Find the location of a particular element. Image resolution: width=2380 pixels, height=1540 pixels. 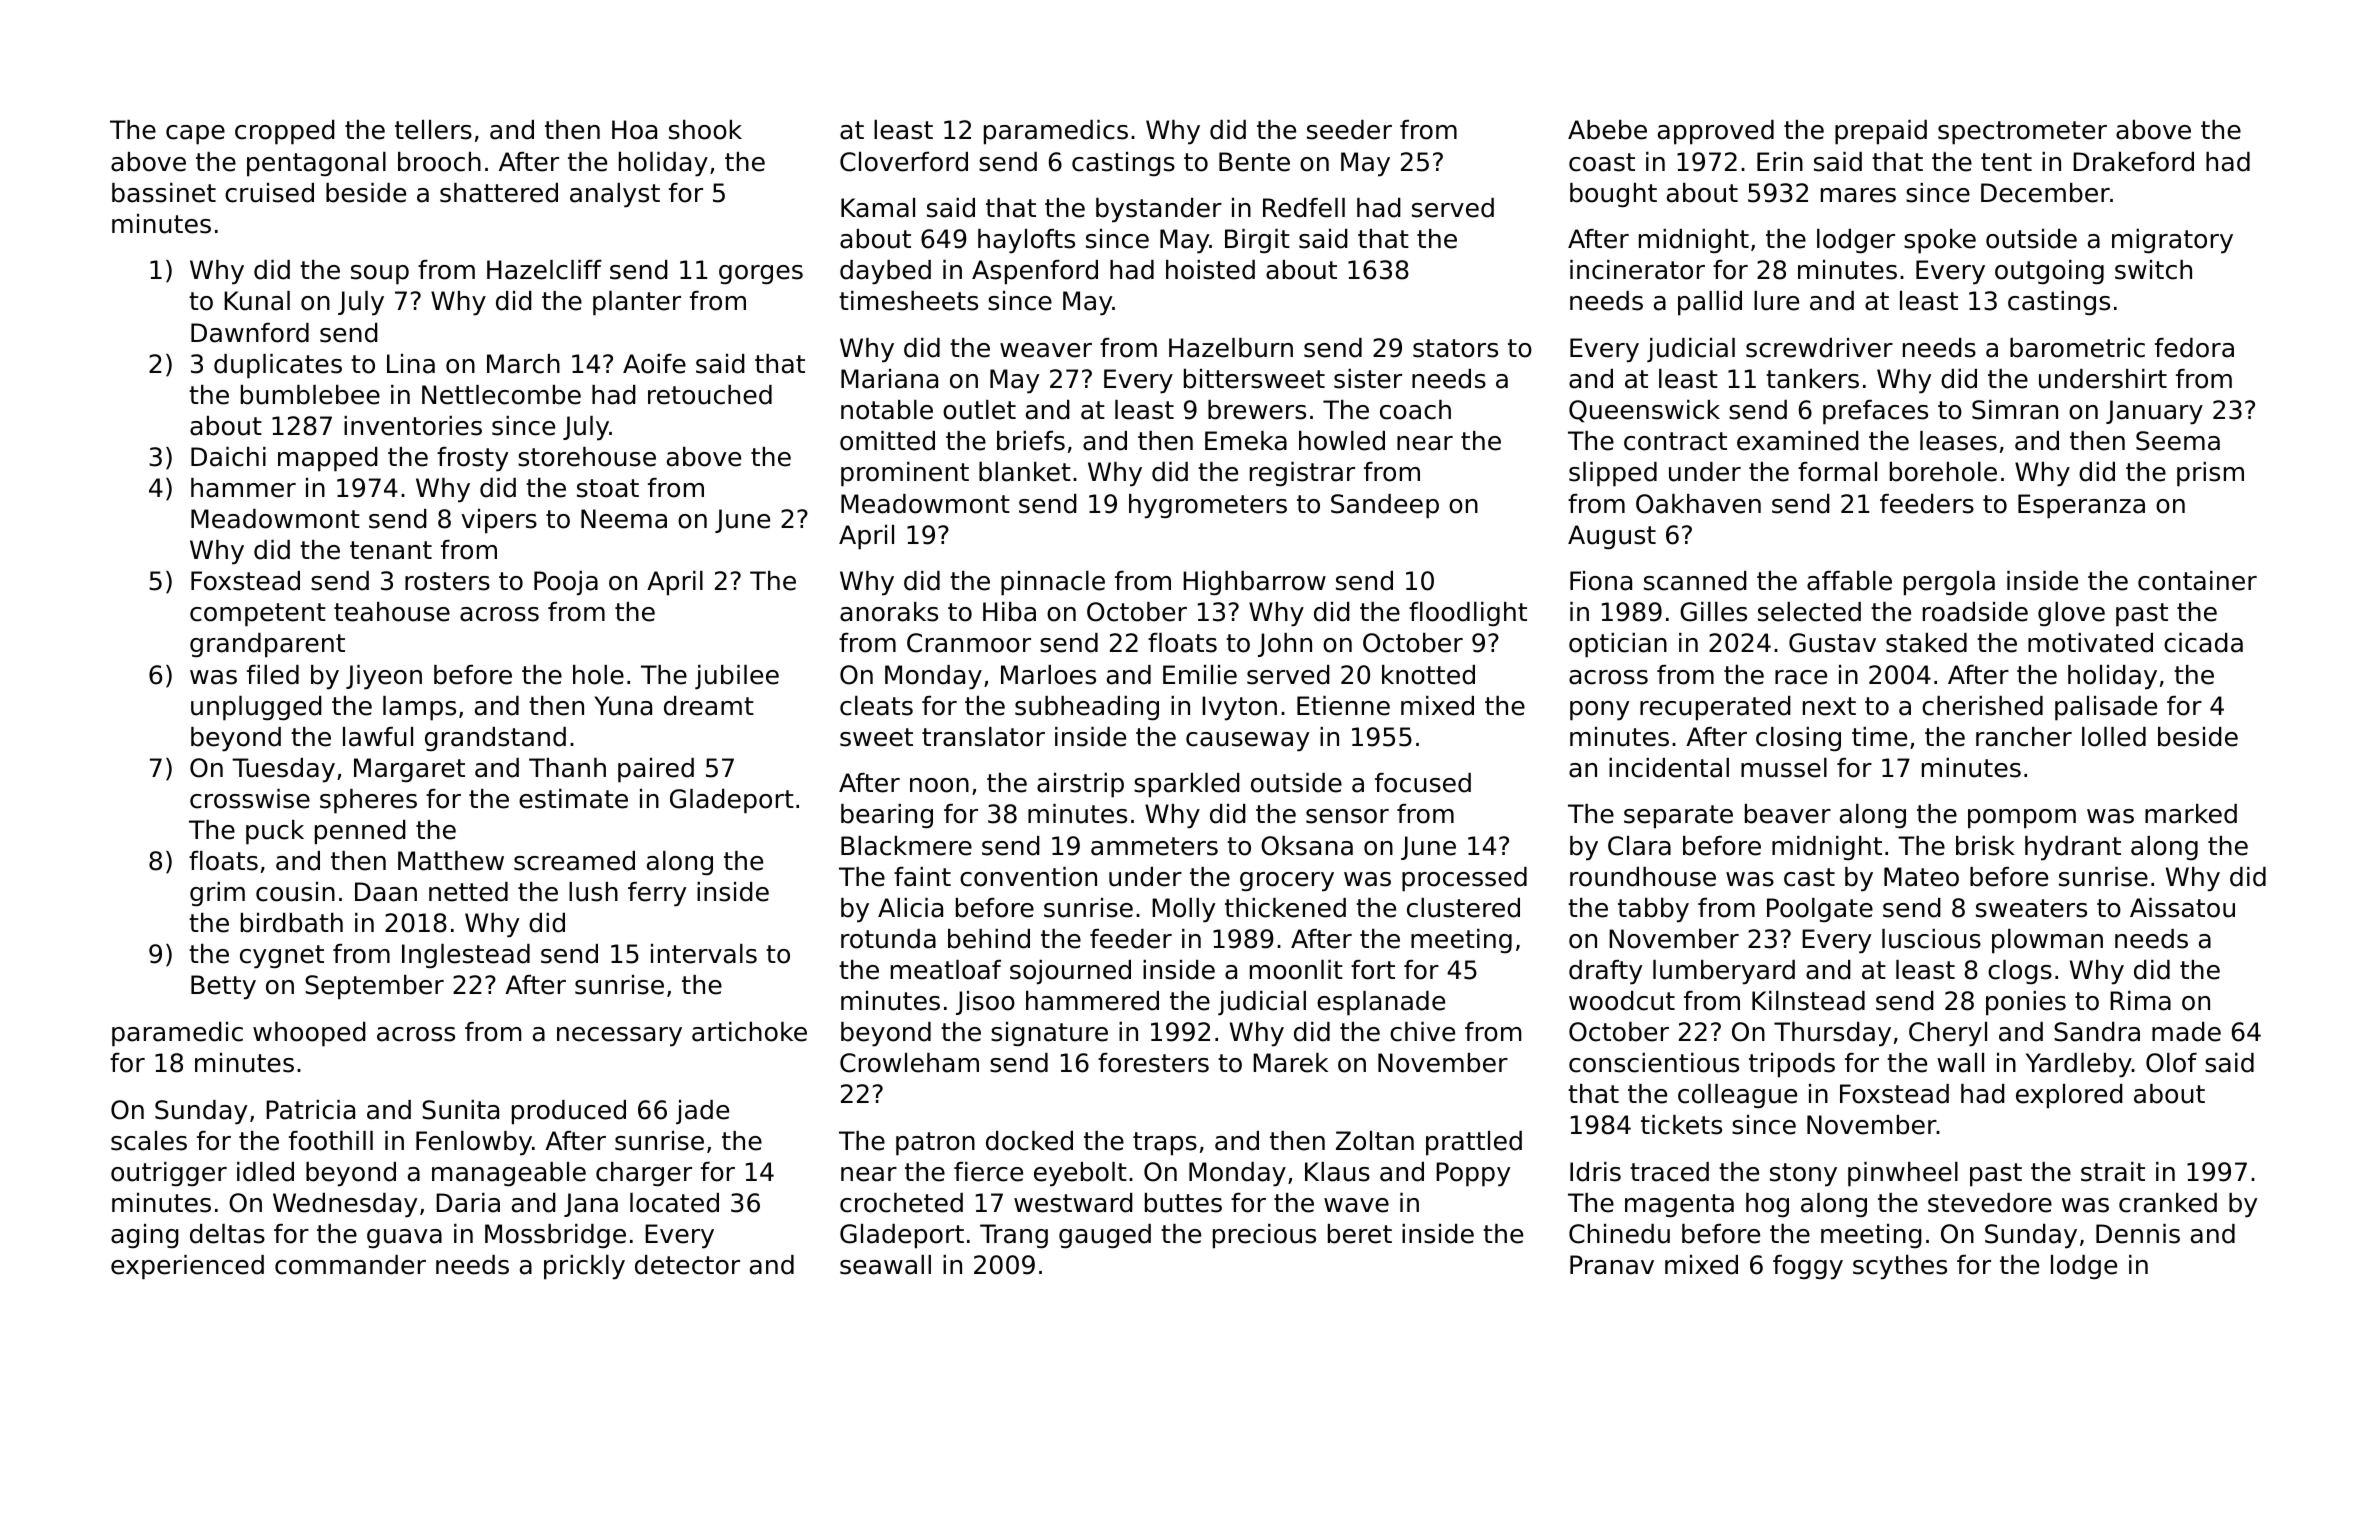

Dawnford is located at coordinates (250, 333).
